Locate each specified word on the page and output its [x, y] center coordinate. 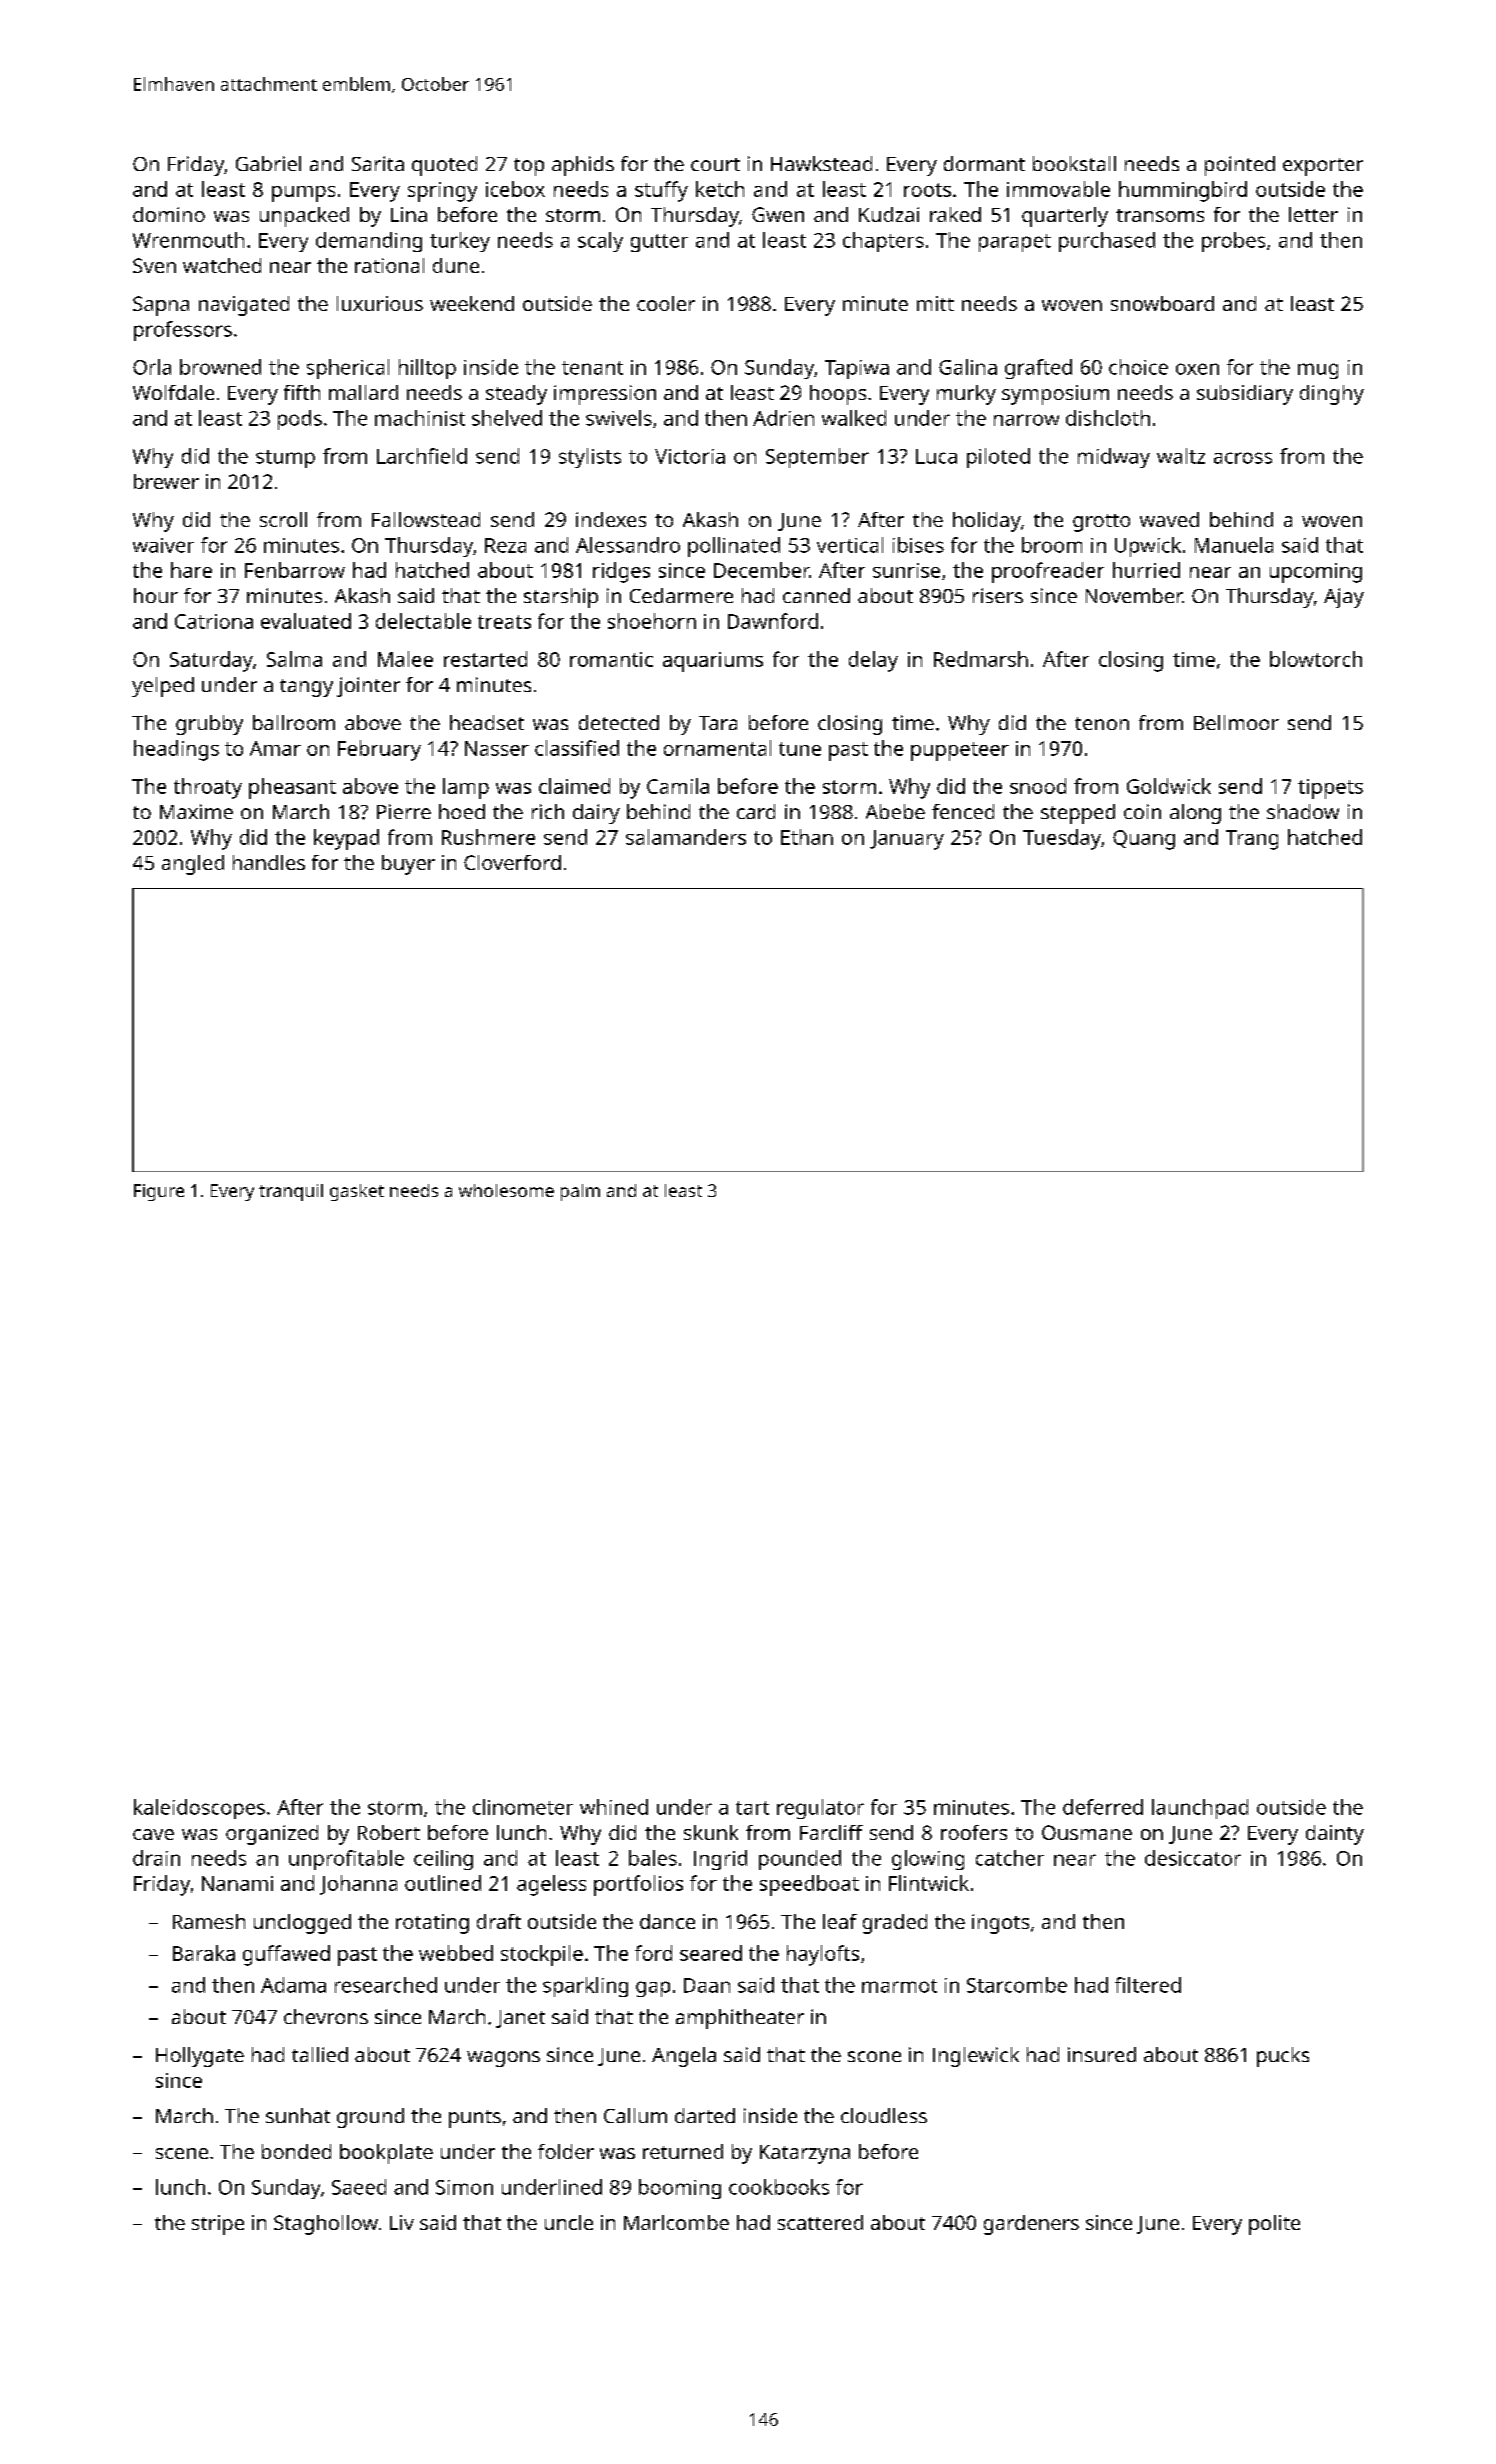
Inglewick [976, 2057]
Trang [1252, 840]
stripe [218, 2225]
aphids [583, 166]
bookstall [1074, 163]
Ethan [807, 837]
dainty [1335, 1835]
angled [193, 865]
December [761, 570]
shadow [1303, 811]
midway [1114, 458]
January [907, 840]
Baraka [204, 1953]
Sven [154, 265]
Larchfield [422, 456]
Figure [159, 1192]
